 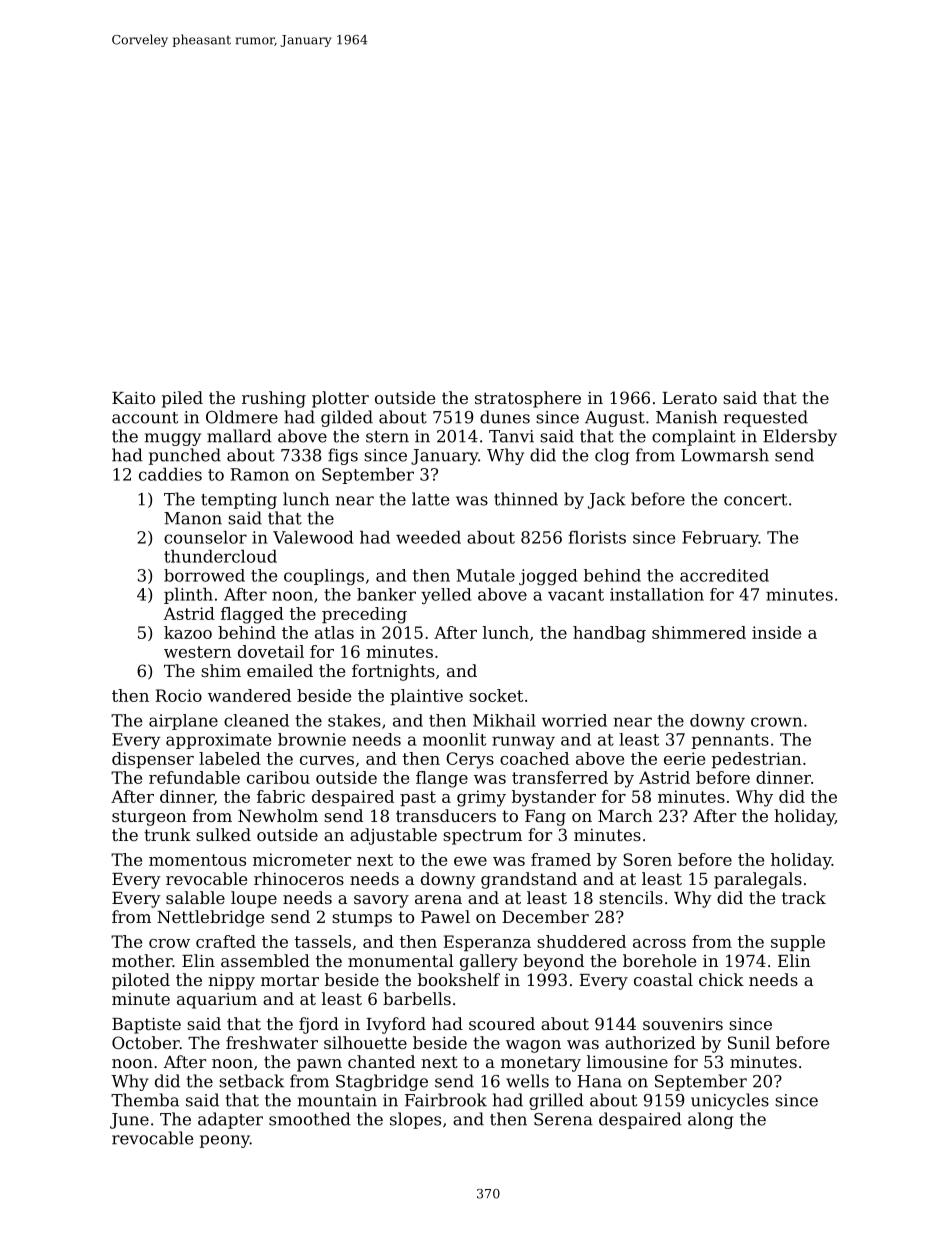 What do you see at coordinates (251, 1081) in the screenshot?
I see `setback` at bounding box center [251, 1081].
